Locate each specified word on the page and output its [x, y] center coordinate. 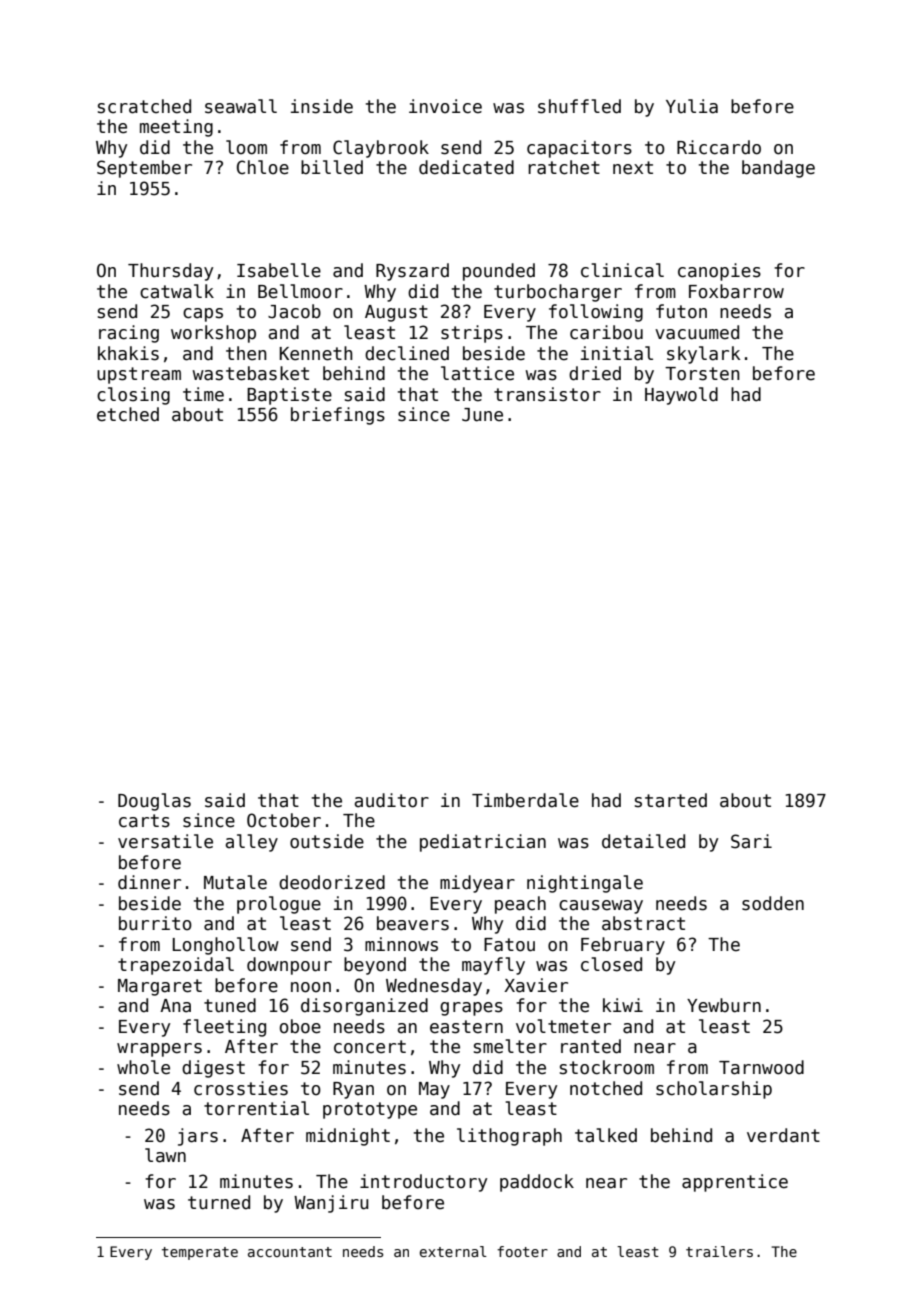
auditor [392, 800]
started [671, 800]
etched [128, 414]
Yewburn [724, 1005]
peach [520, 905]
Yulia [692, 106]
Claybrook [381, 149]
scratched [144, 106]
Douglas [154, 802]
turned [219, 1202]
